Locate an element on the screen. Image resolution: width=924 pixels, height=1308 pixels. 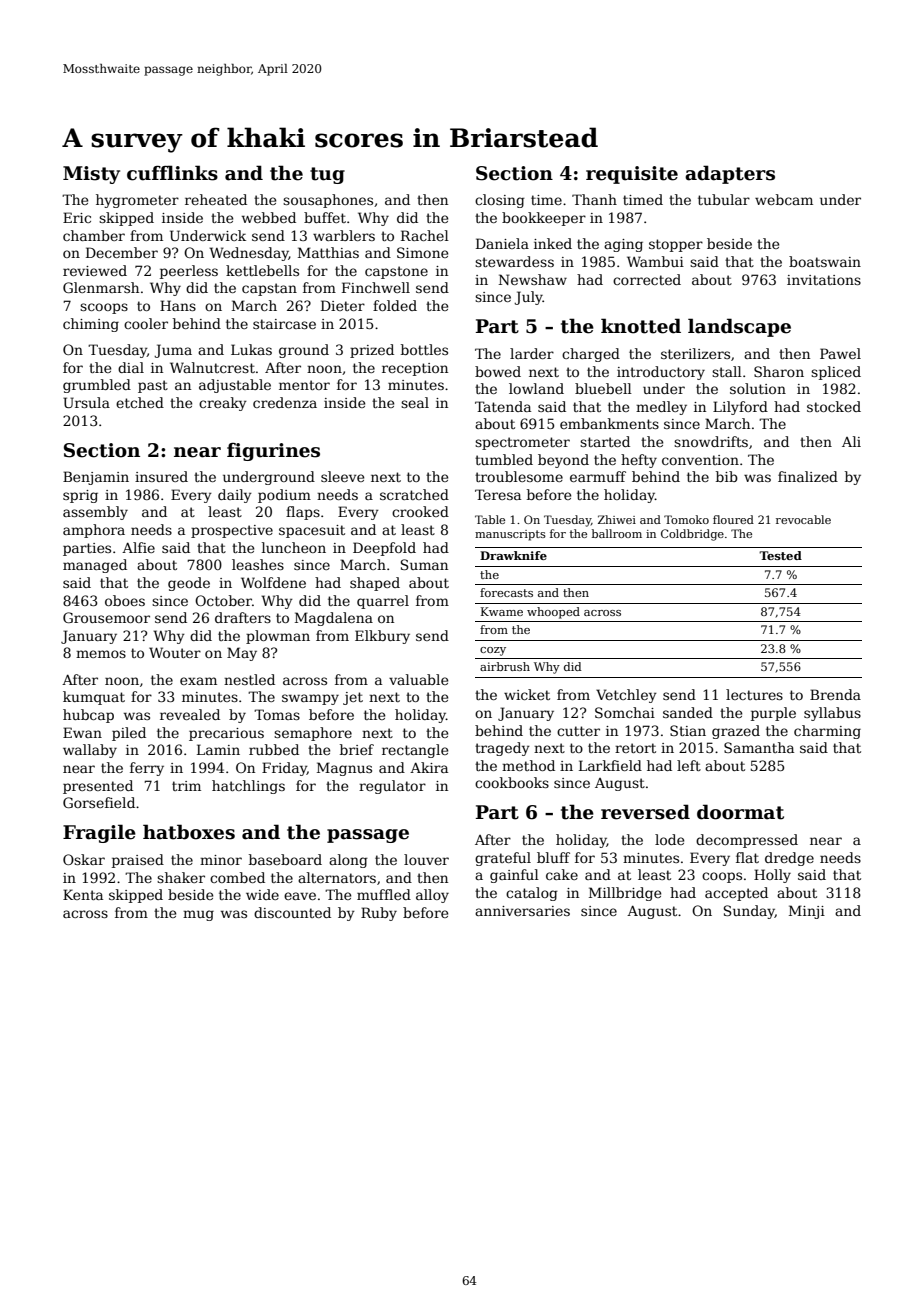
hatboxes is located at coordinates (189, 832).
